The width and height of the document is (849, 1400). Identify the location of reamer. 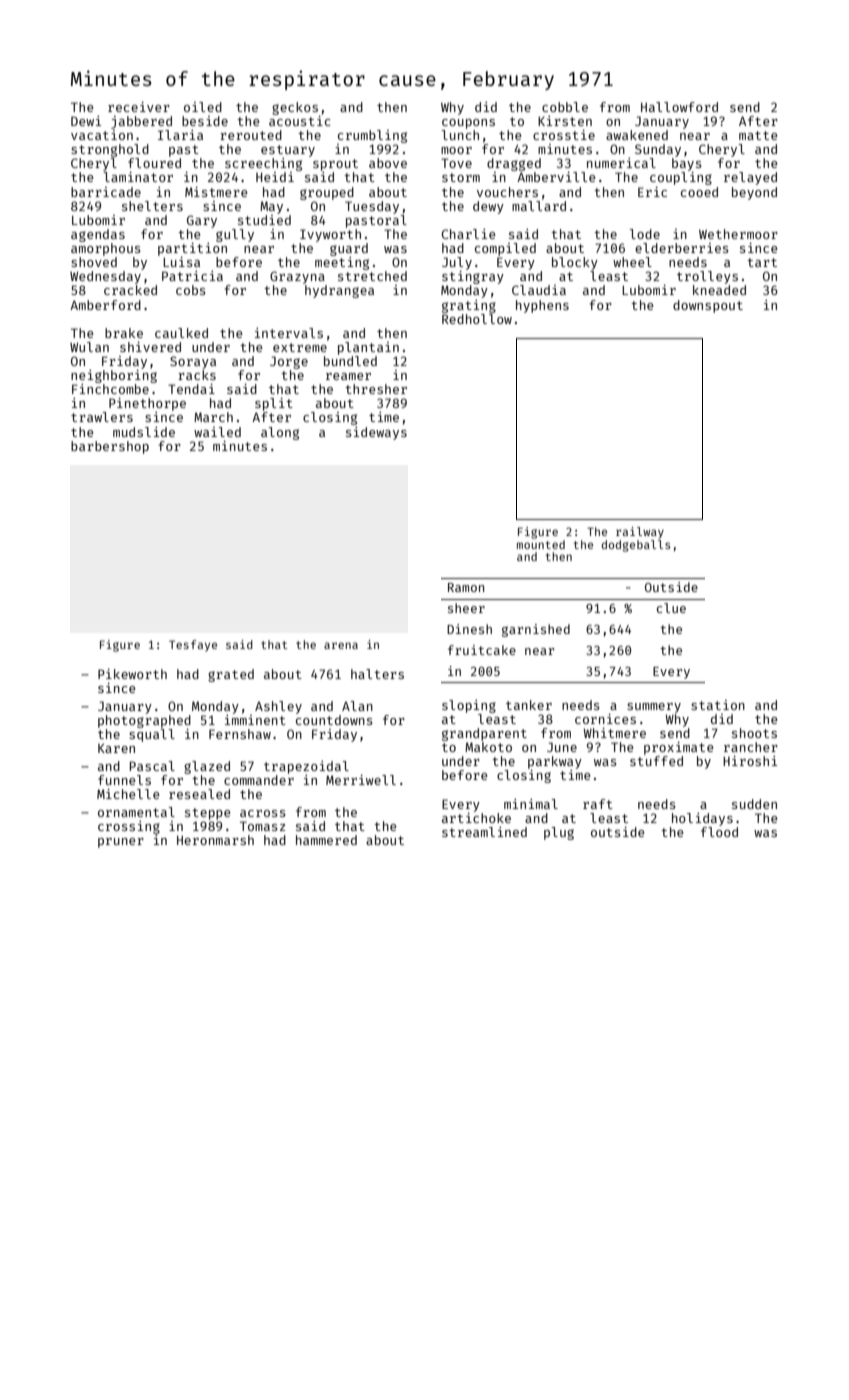
(348, 376).
